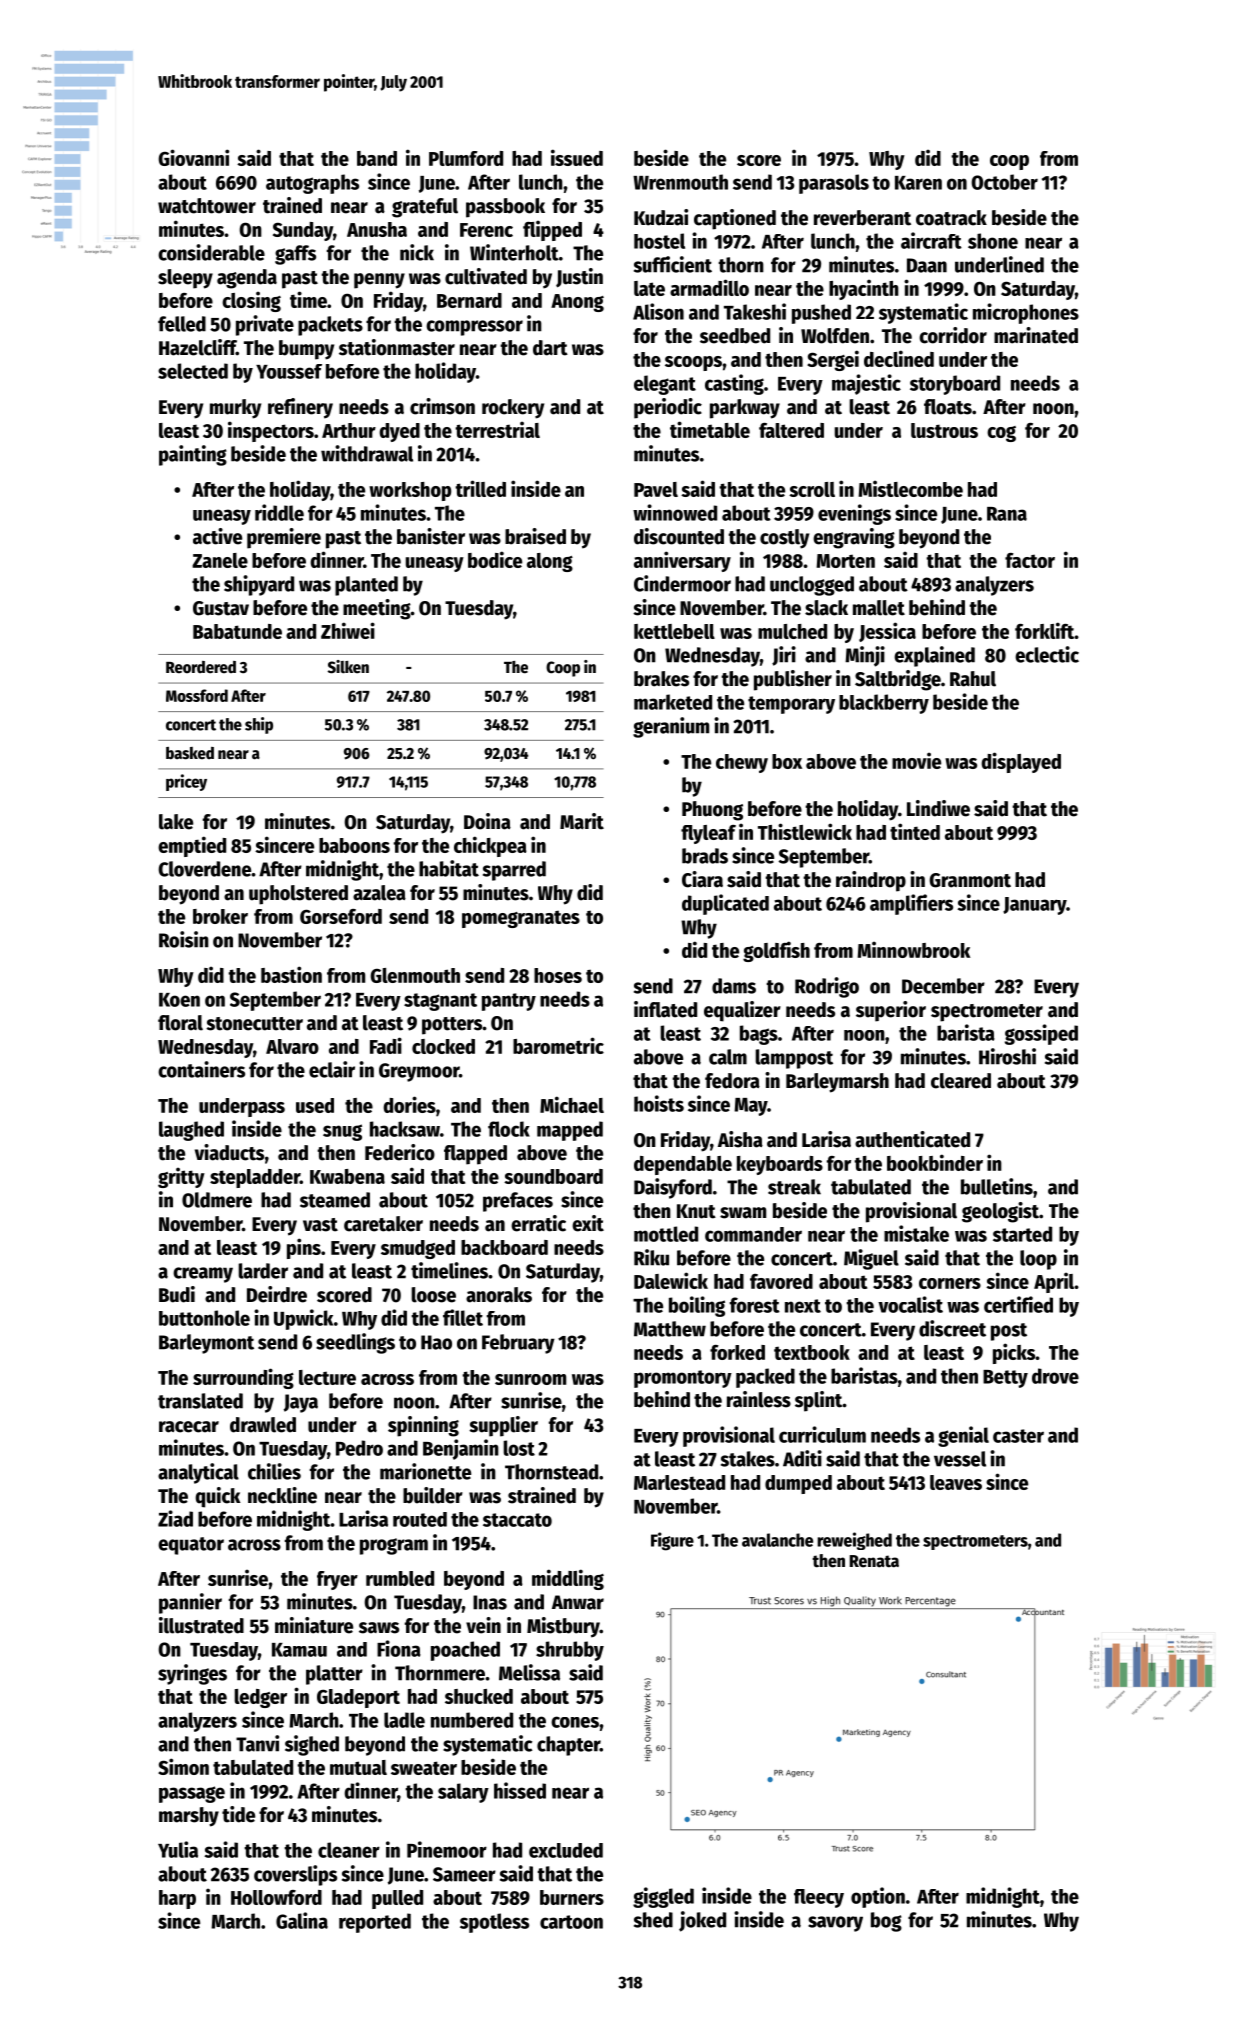 The height and width of the page is (2037, 1237). What do you see at coordinates (886, 1922) in the page?
I see `bog` at bounding box center [886, 1922].
